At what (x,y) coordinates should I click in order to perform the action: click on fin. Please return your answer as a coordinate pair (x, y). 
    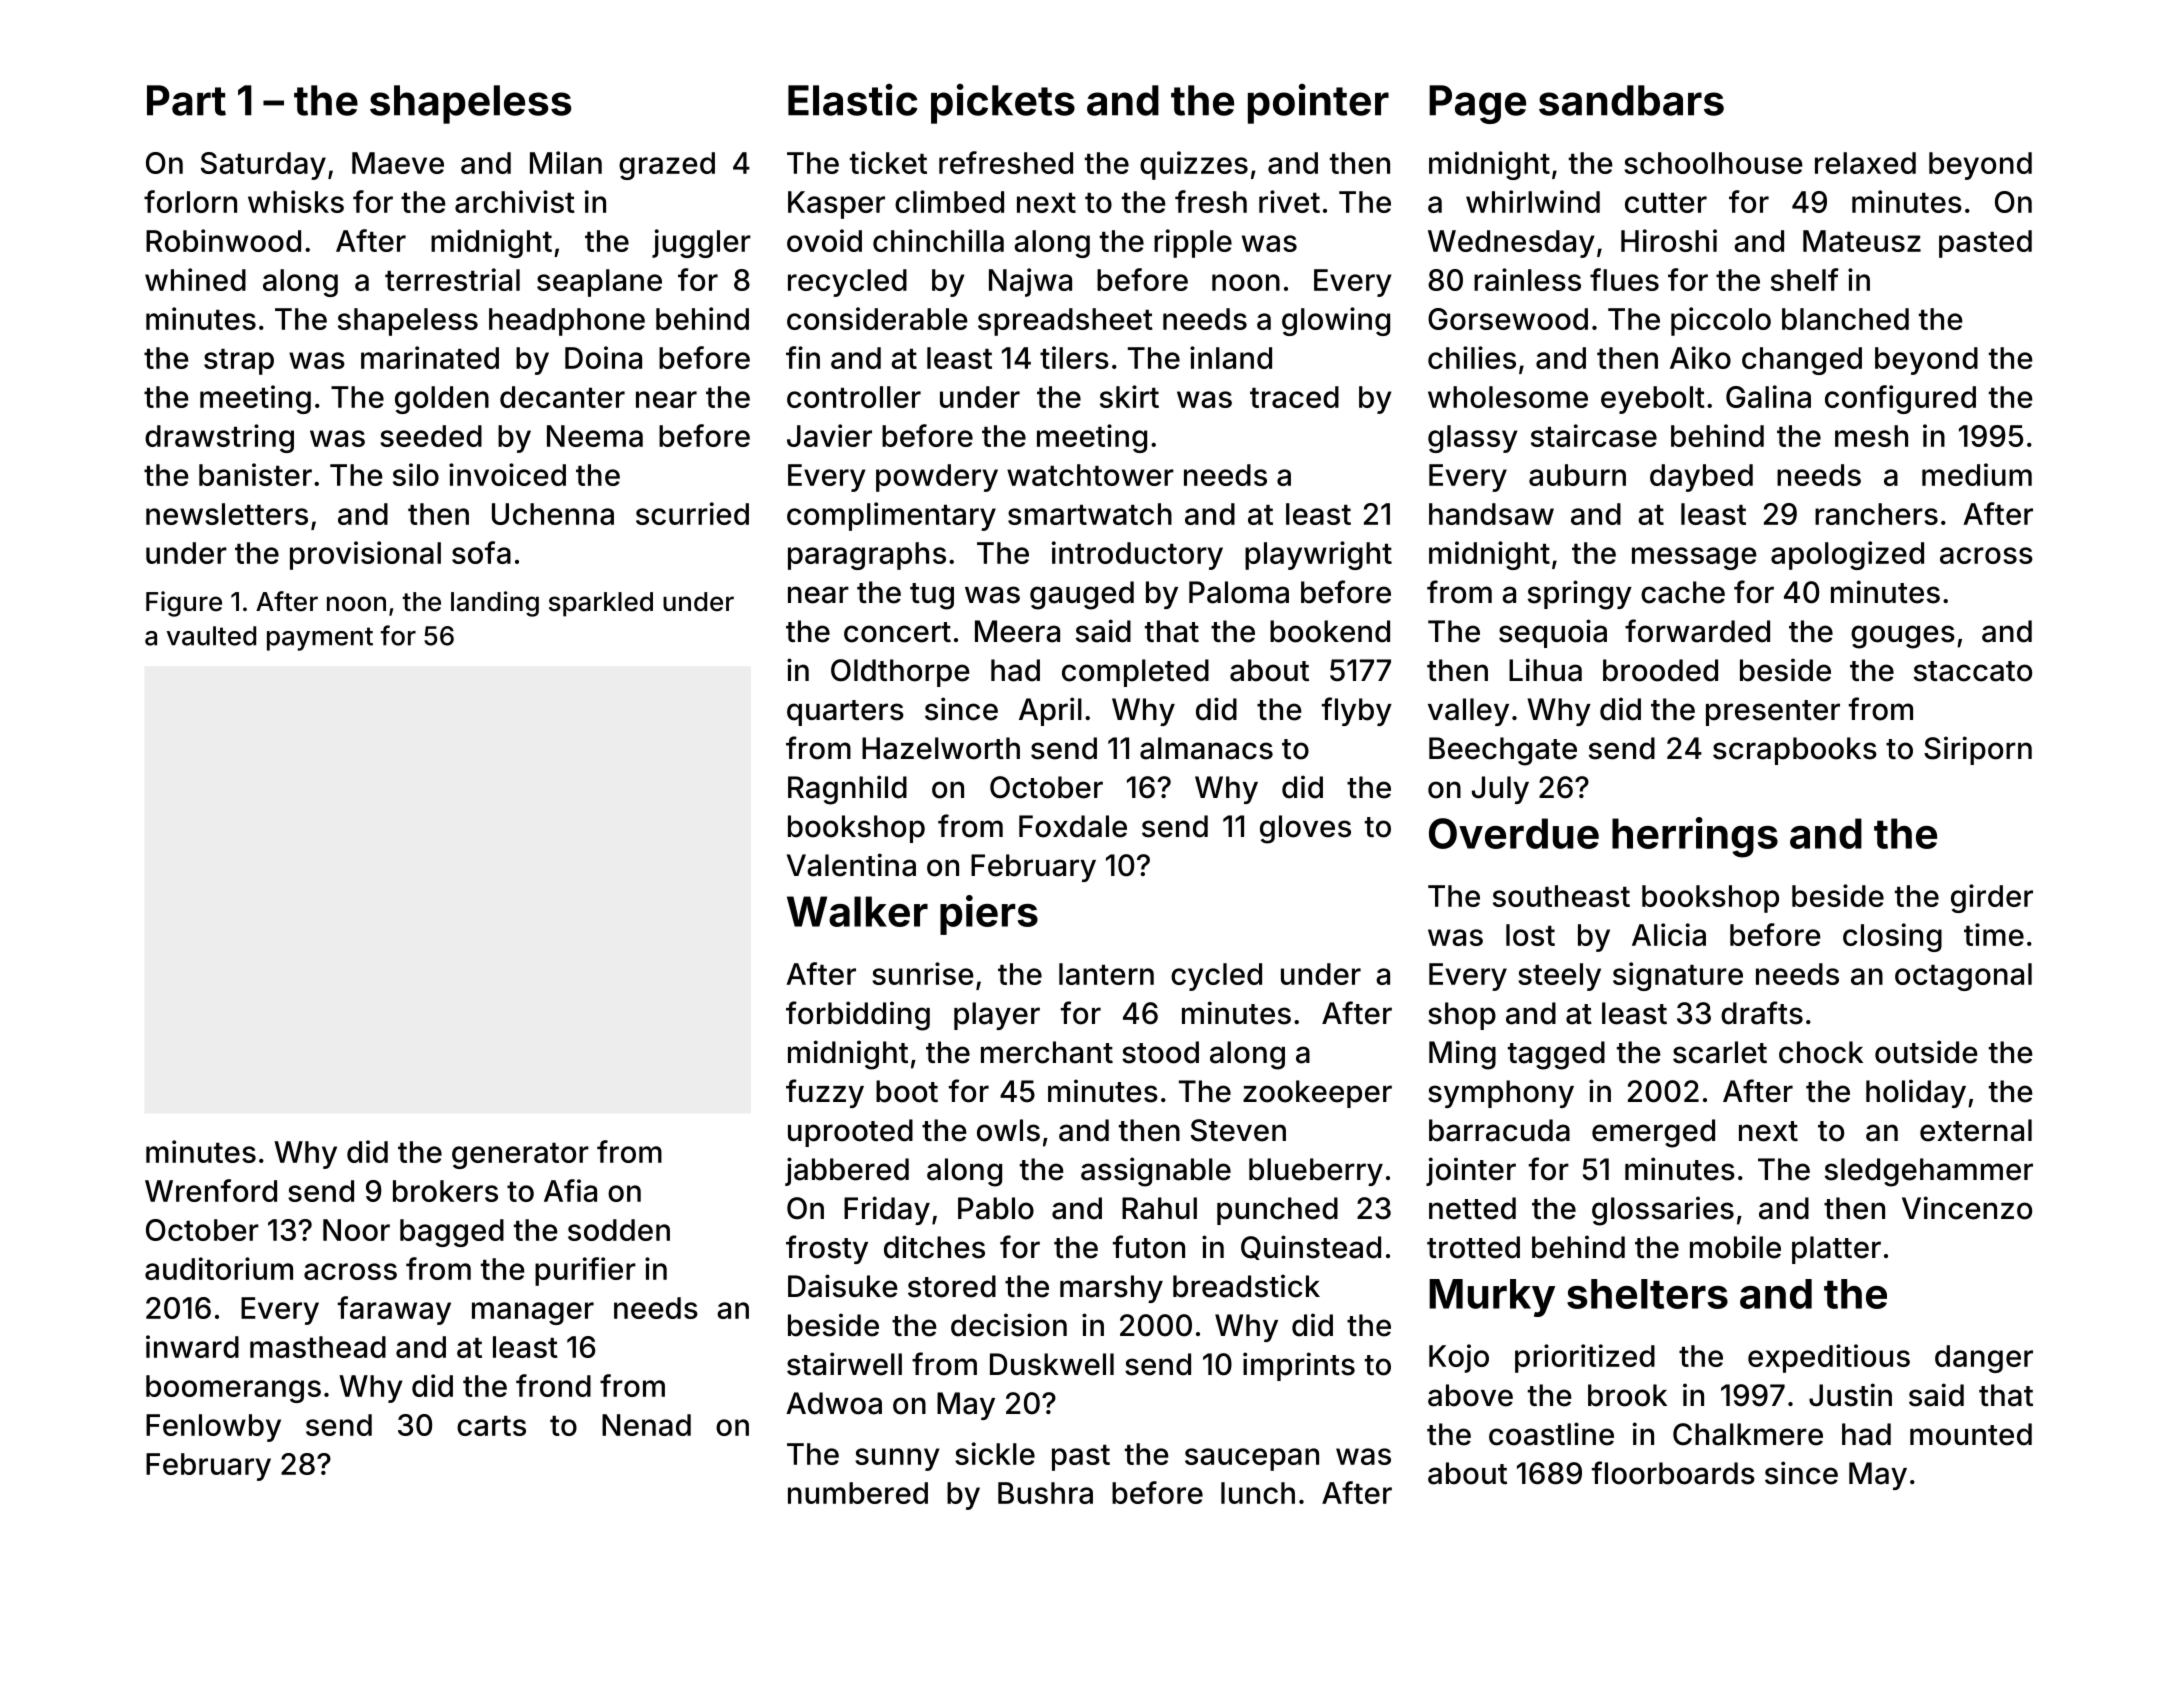
    Looking at the image, I should click on (803, 357).
